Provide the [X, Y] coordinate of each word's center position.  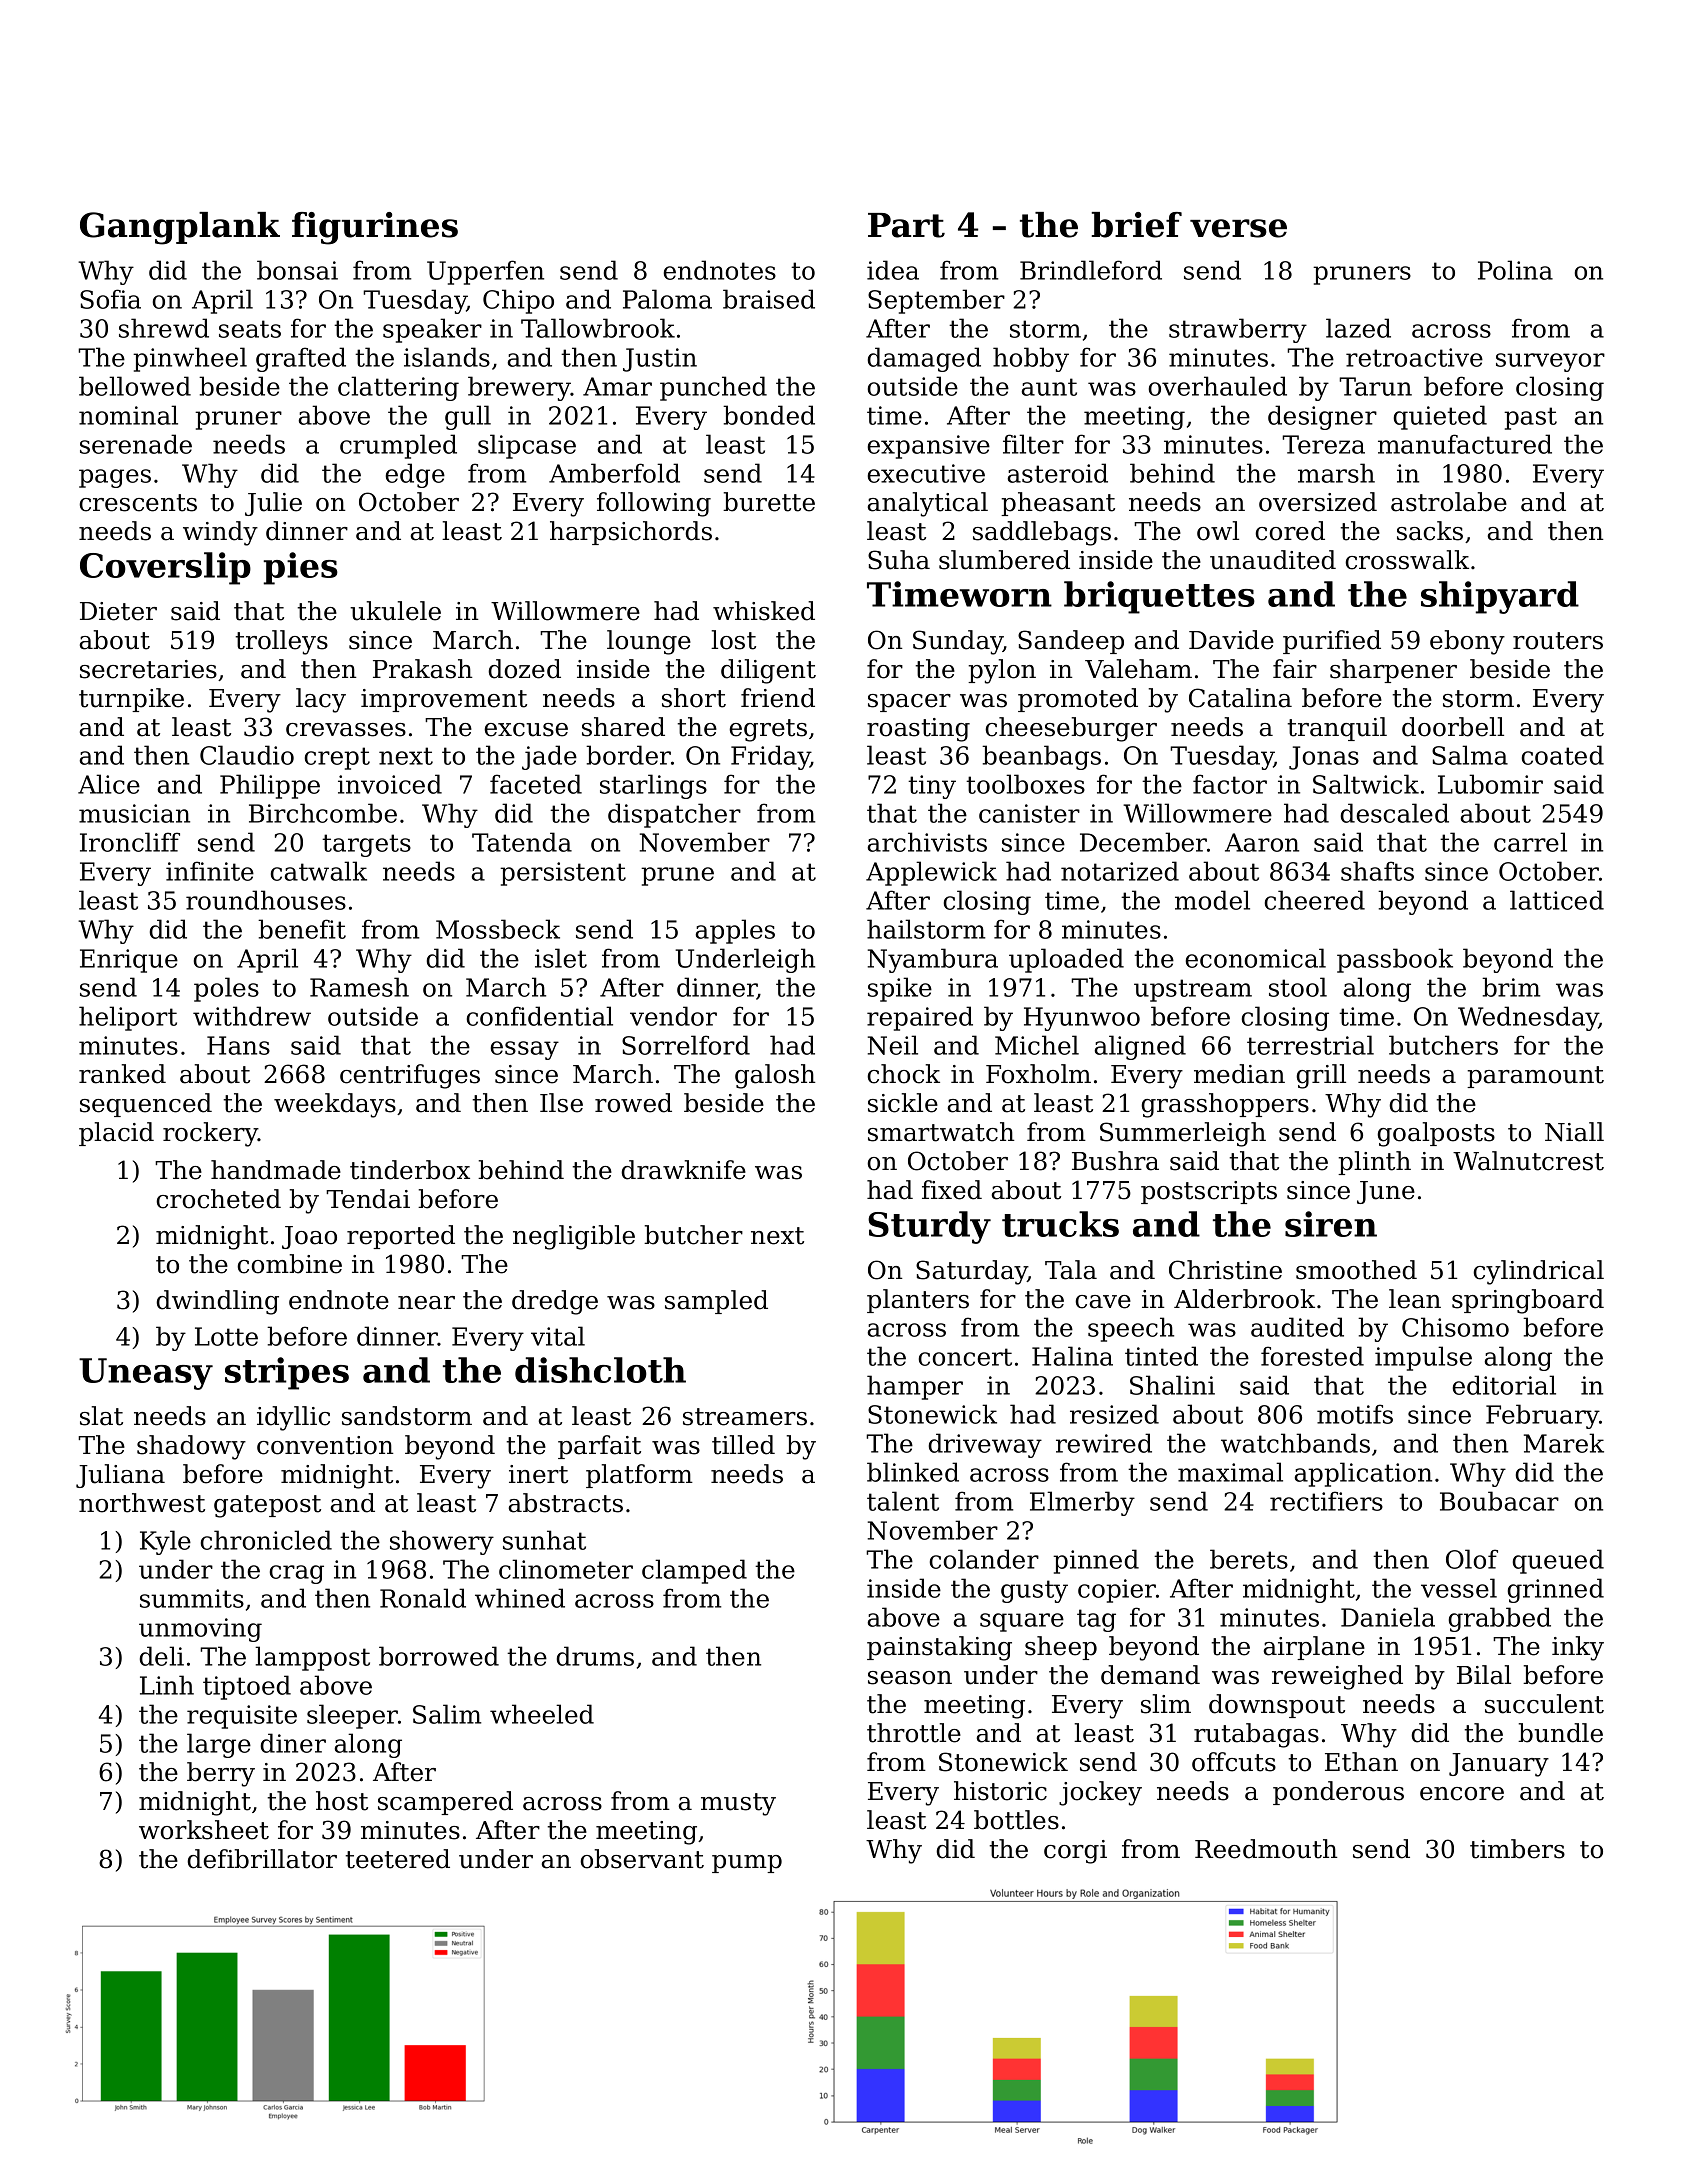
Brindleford [1091, 270]
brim [1511, 987]
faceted [536, 784]
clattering [398, 388]
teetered [398, 1859]
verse [1238, 228]
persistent [563, 874]
